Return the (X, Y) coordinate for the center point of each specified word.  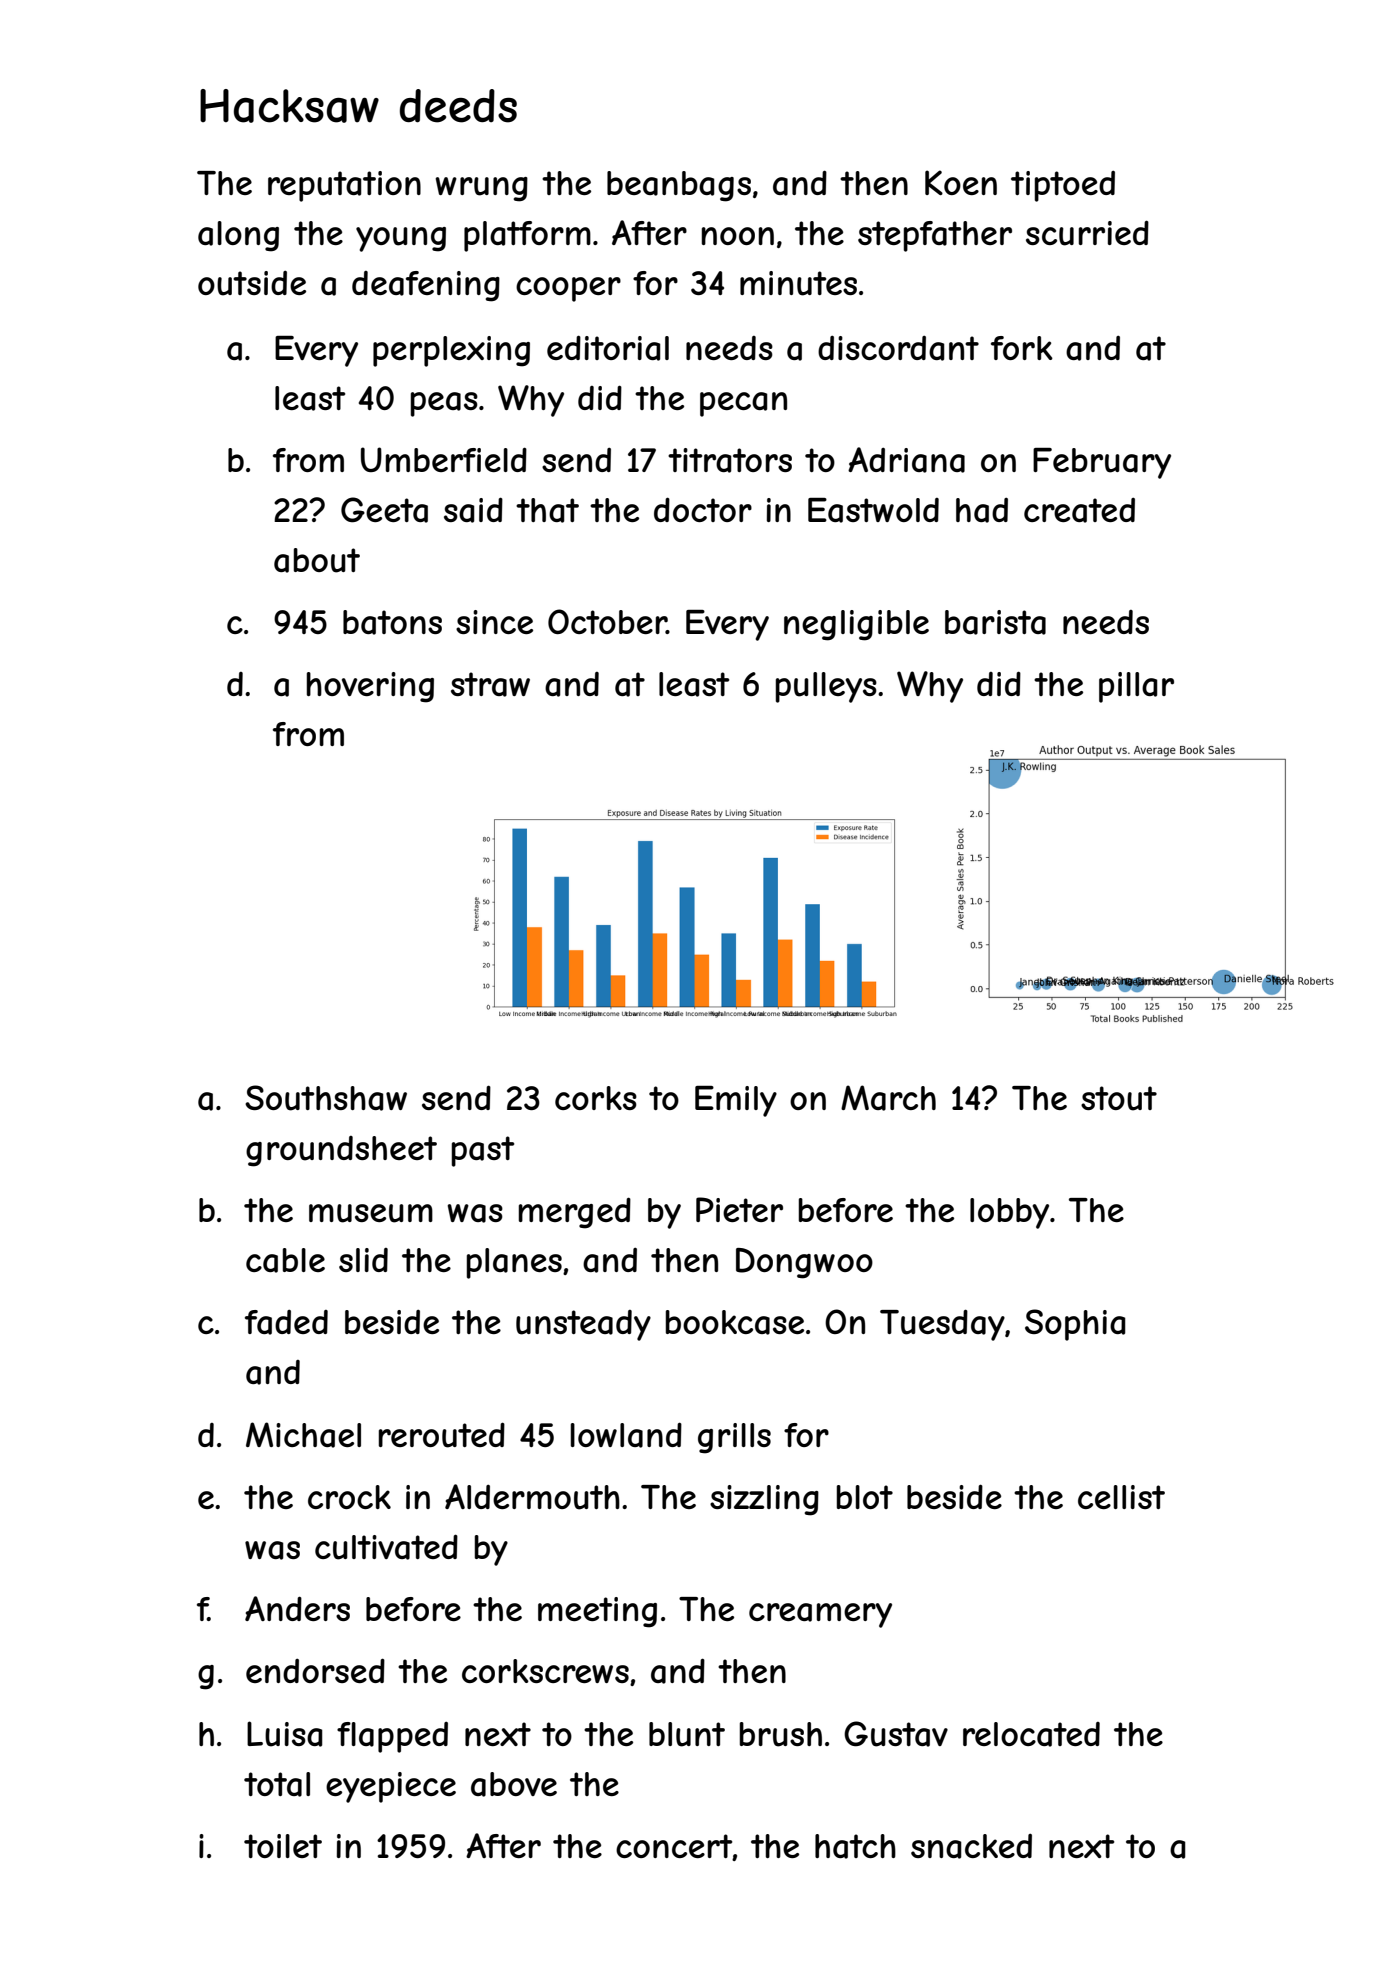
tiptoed (1063, 186)
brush (781, 1734)
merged (575, 1213)
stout (1119, 1098)
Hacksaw (289, 106)
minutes (798, 283)
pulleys (826, 687)
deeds (458, 106)
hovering (370, 687)
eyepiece (391, 1787)
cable (285, 1260)
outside (252, 283)
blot (865, 1497)
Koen (961, 182)
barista (995, 622)
